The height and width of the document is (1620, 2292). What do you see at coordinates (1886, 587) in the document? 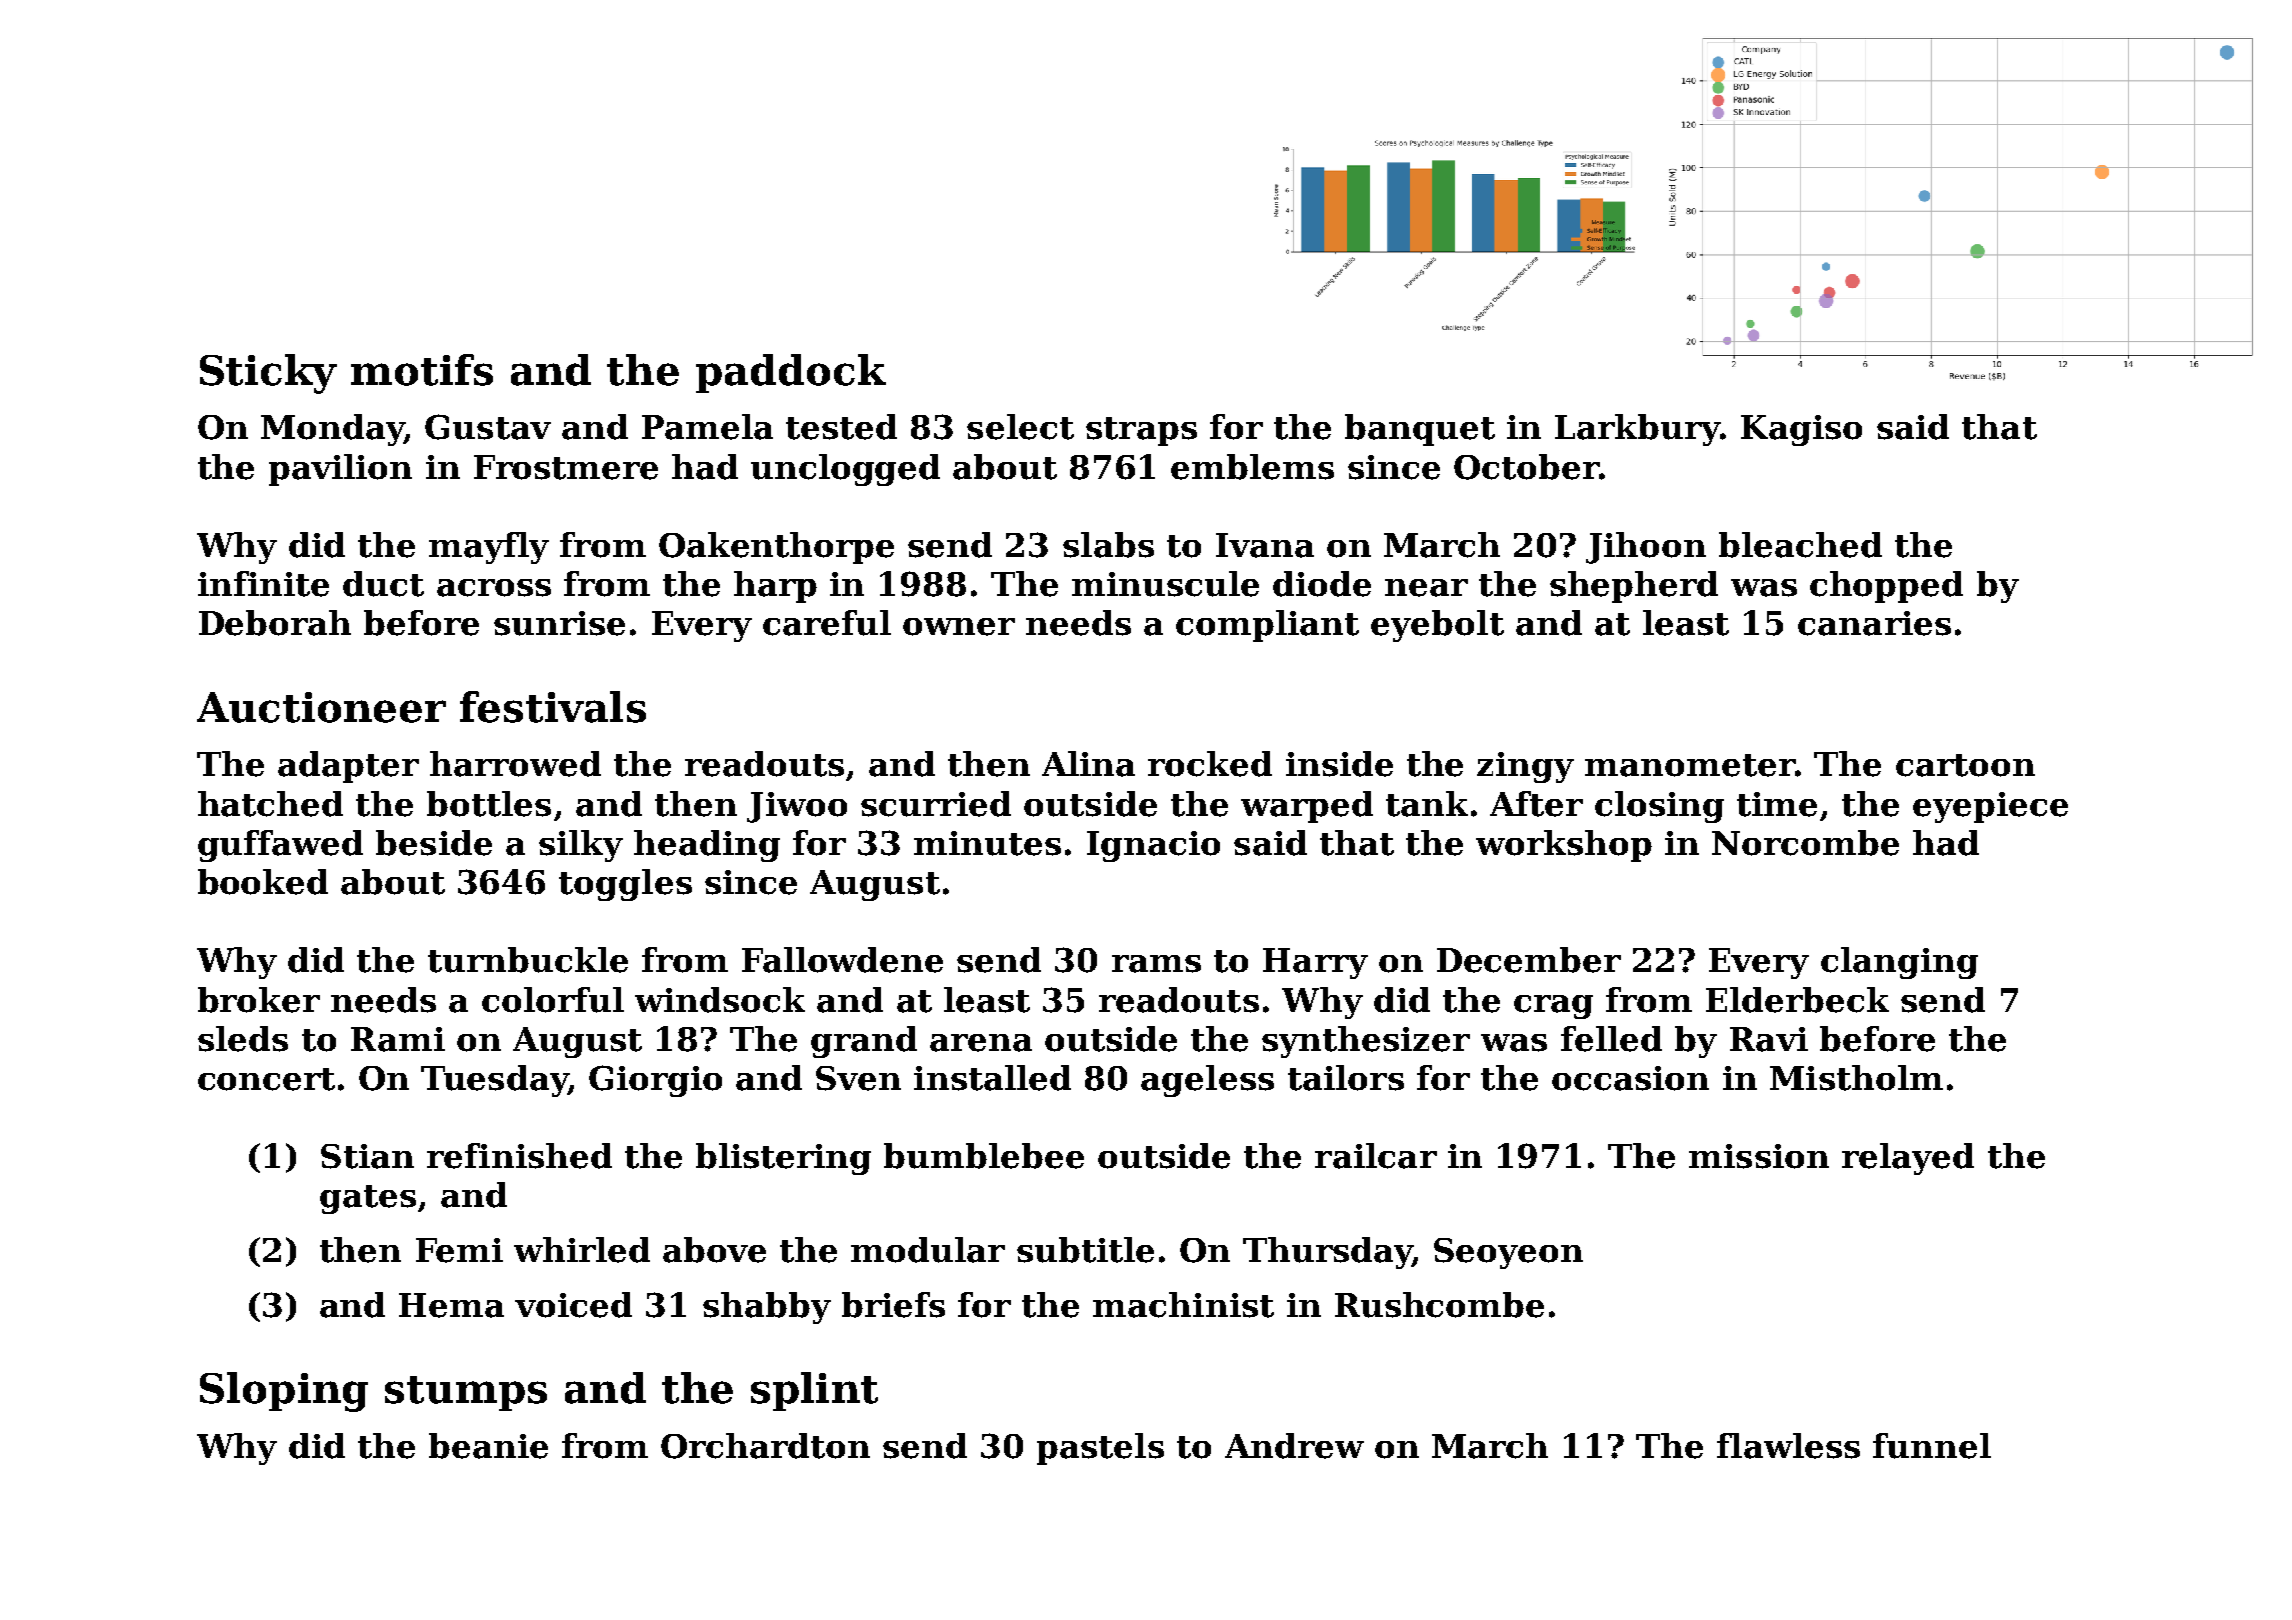
I see `chopped` at bounding box center [1886, 587].
